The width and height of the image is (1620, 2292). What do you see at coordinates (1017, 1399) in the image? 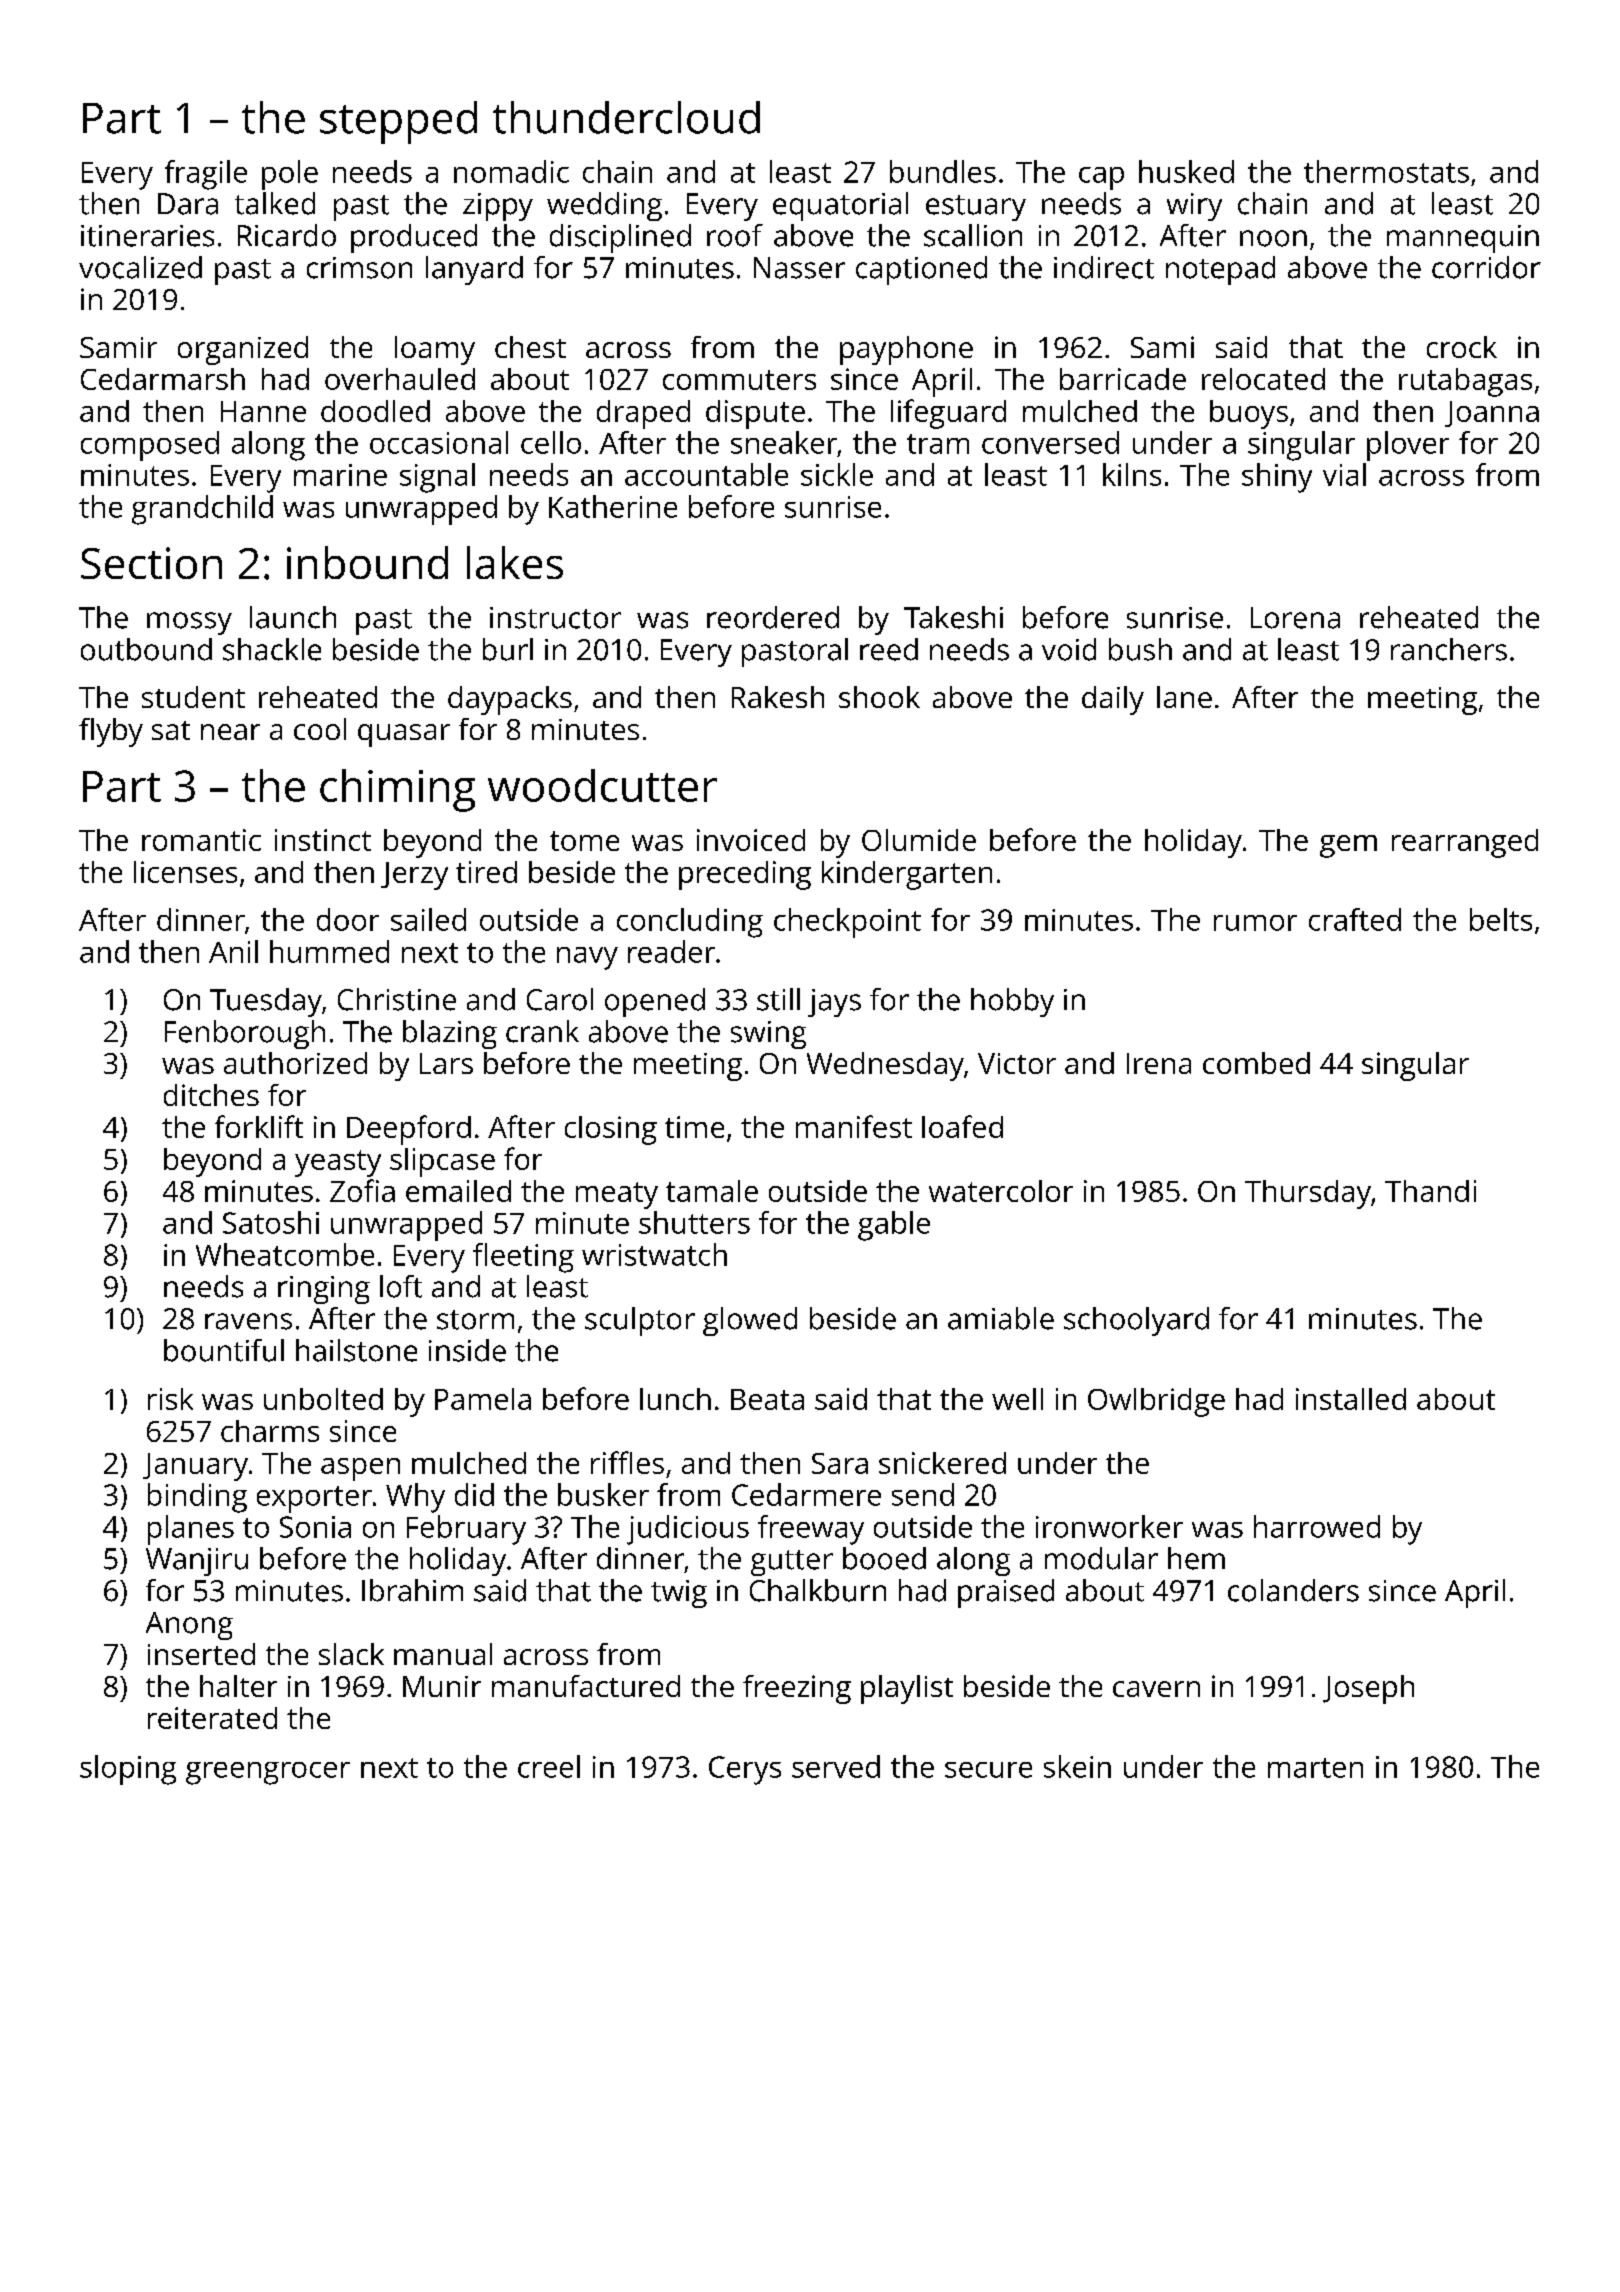
I see `well` at bounding box center [1017, 1399].
